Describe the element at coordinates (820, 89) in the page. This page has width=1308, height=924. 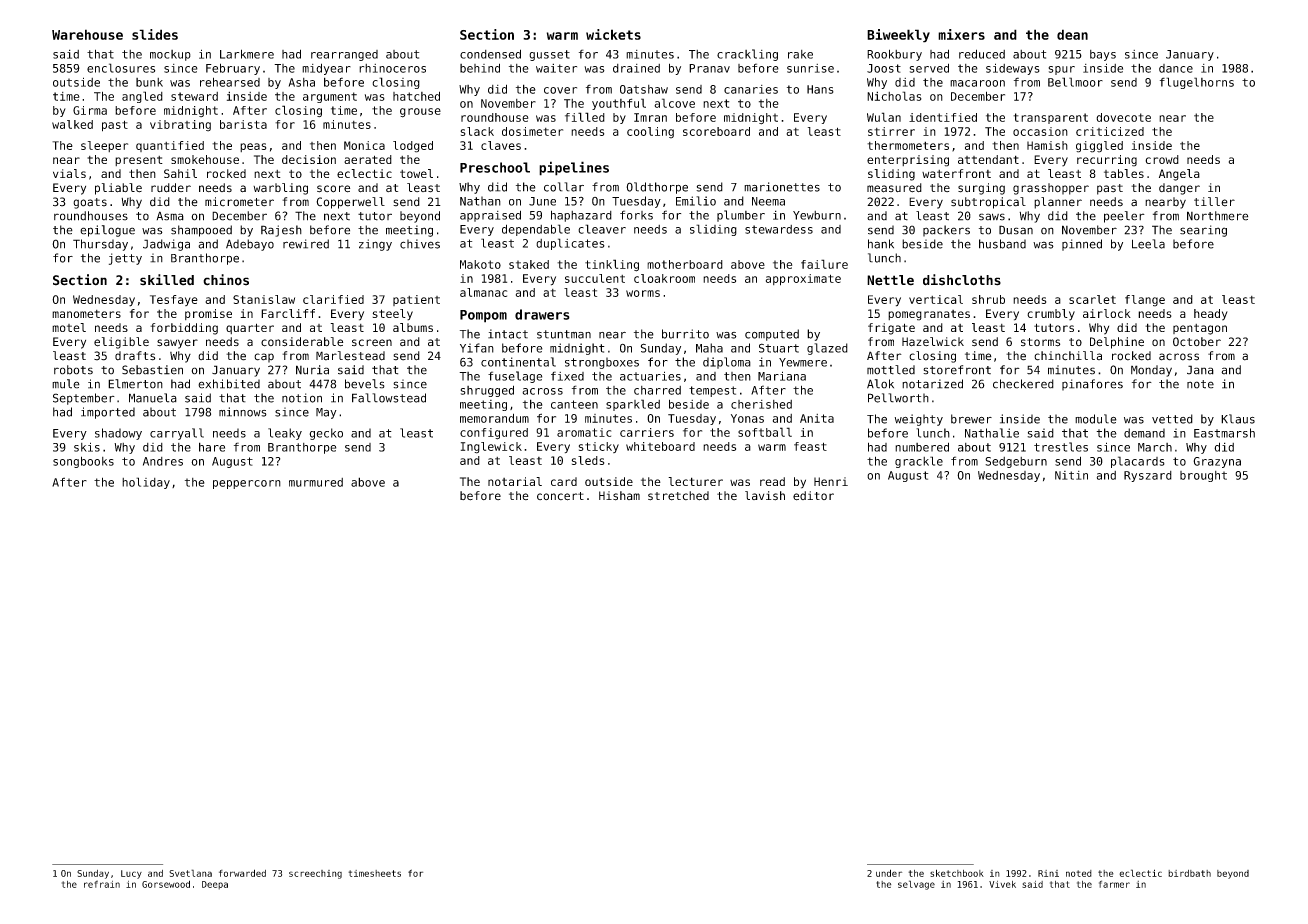
I see `Hans` at that location.
